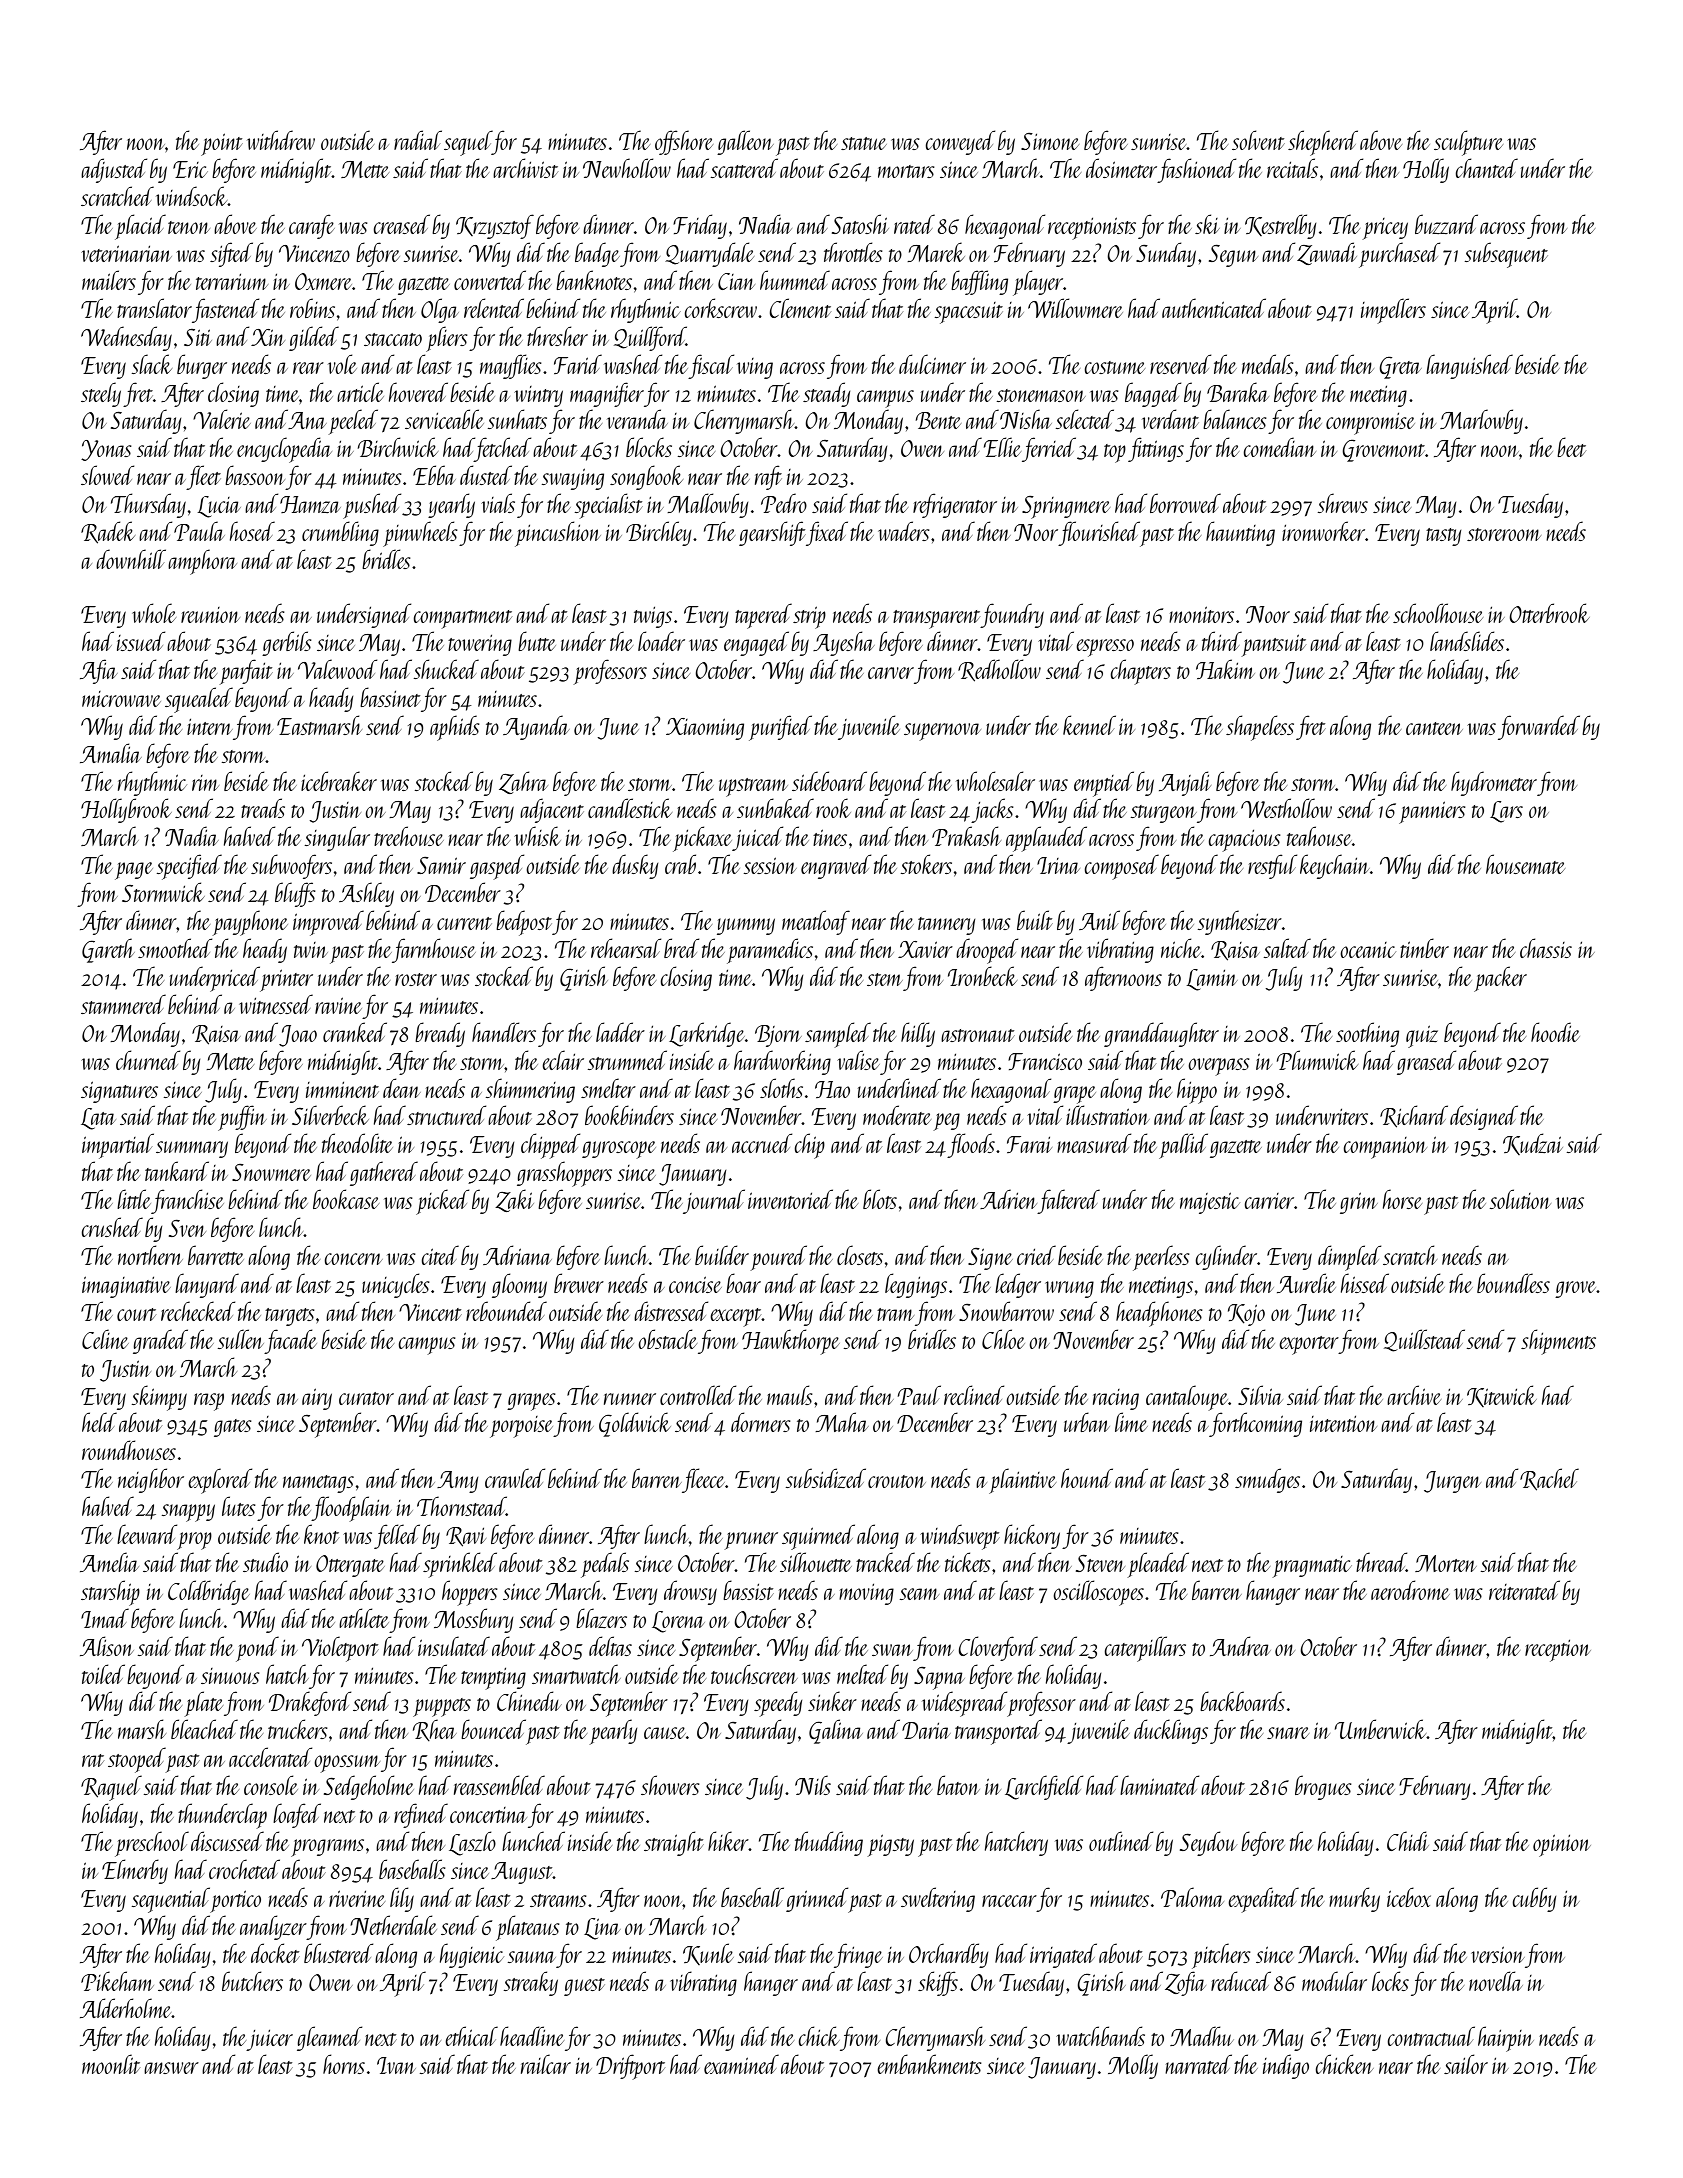 The width and height of the image is (1683, 2178). Describe the element at coordinates (1533, 1144) in the image. I see `Kudzai` at that location.
